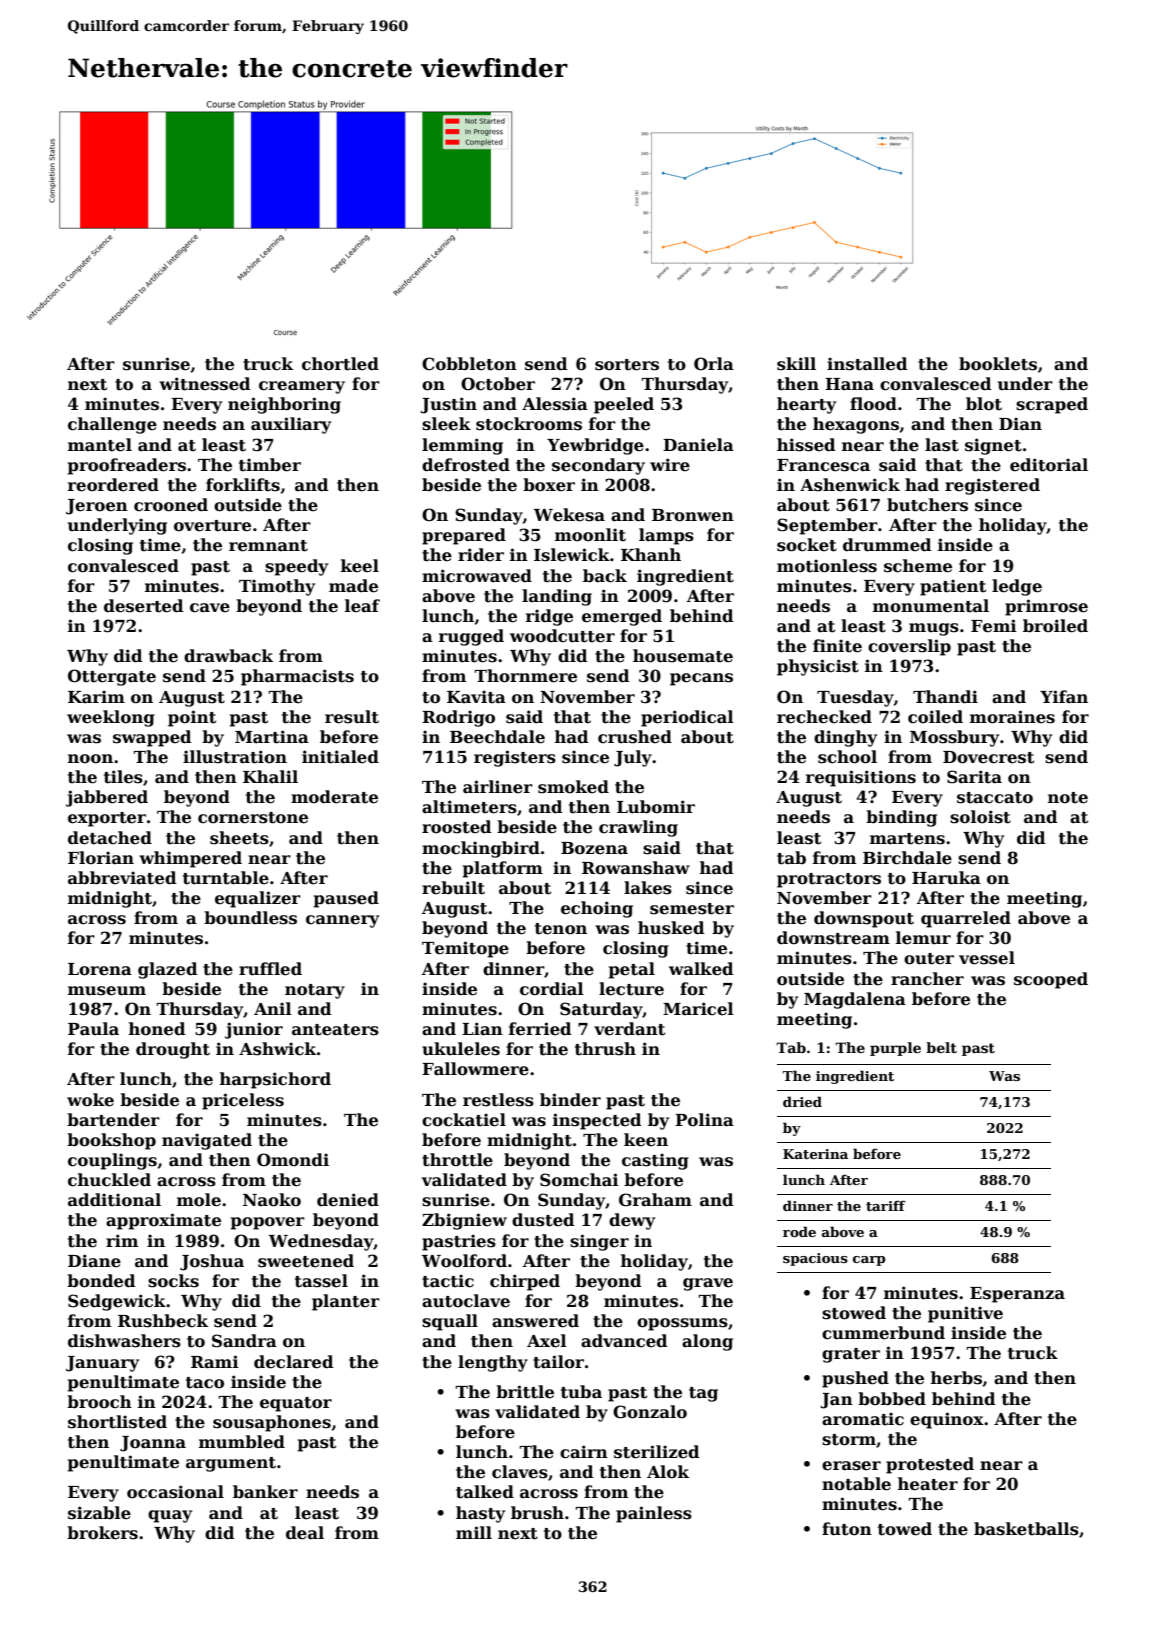  Describe the element at coordinates (707, 1342) in the page. I see `along` at that location.
